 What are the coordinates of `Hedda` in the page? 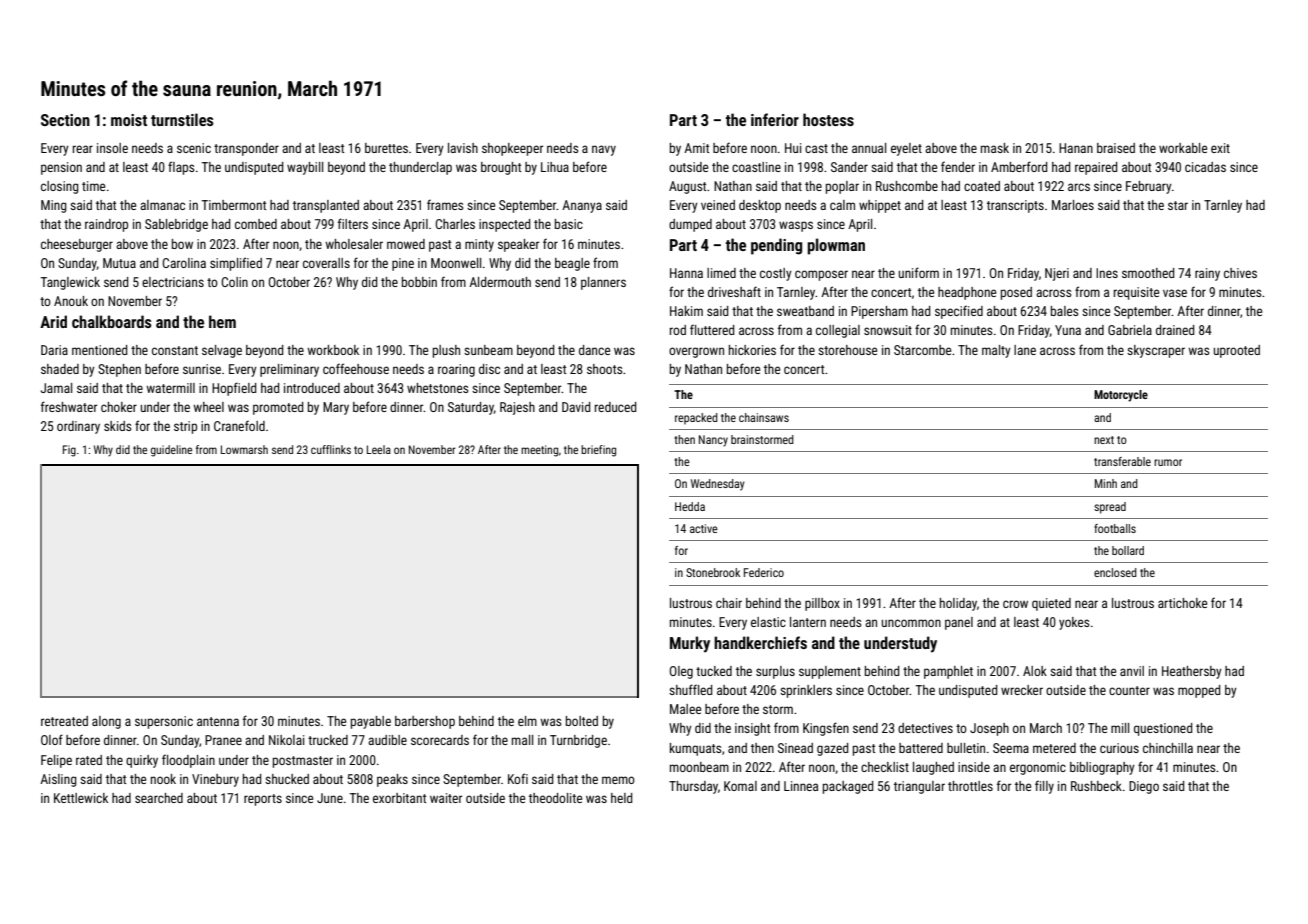 It's located at (690, 506).
